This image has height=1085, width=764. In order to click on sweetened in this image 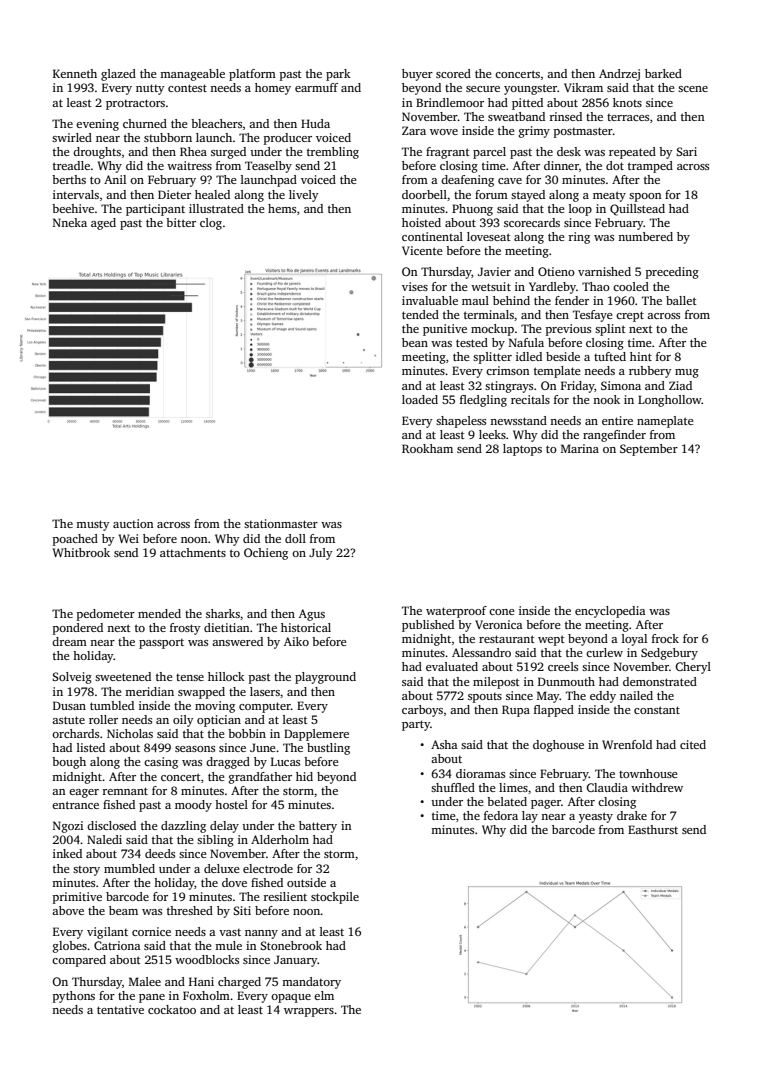, I will do `click(123, 676)`.
